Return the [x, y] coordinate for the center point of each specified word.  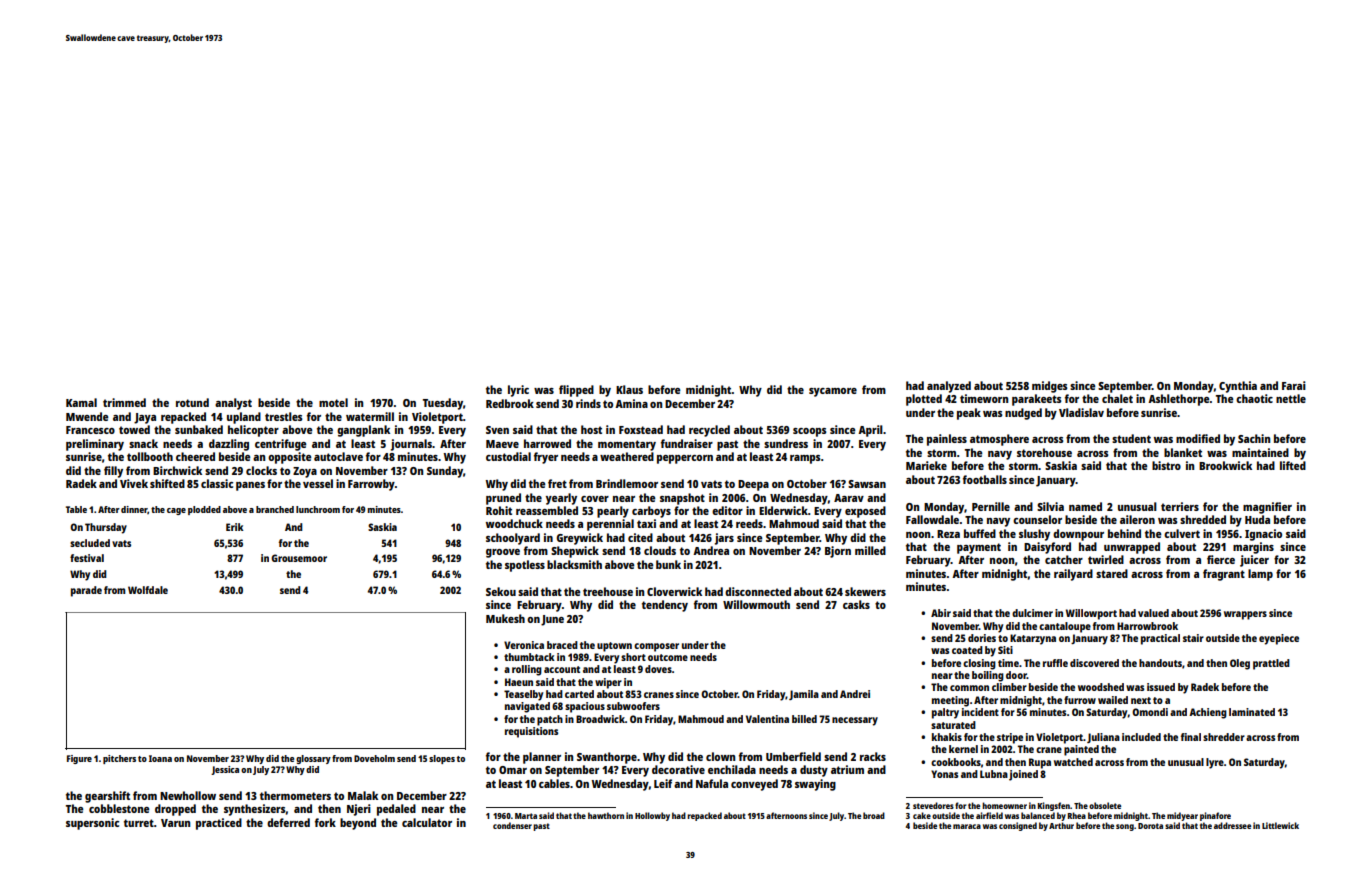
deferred [288, 822]
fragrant [1224, 575]
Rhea [1077, 815]
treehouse [608, 591]
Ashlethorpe [1178, 400]
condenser [512, 825]
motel [333, 402]
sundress [786, 443]
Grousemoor [299, 558]
